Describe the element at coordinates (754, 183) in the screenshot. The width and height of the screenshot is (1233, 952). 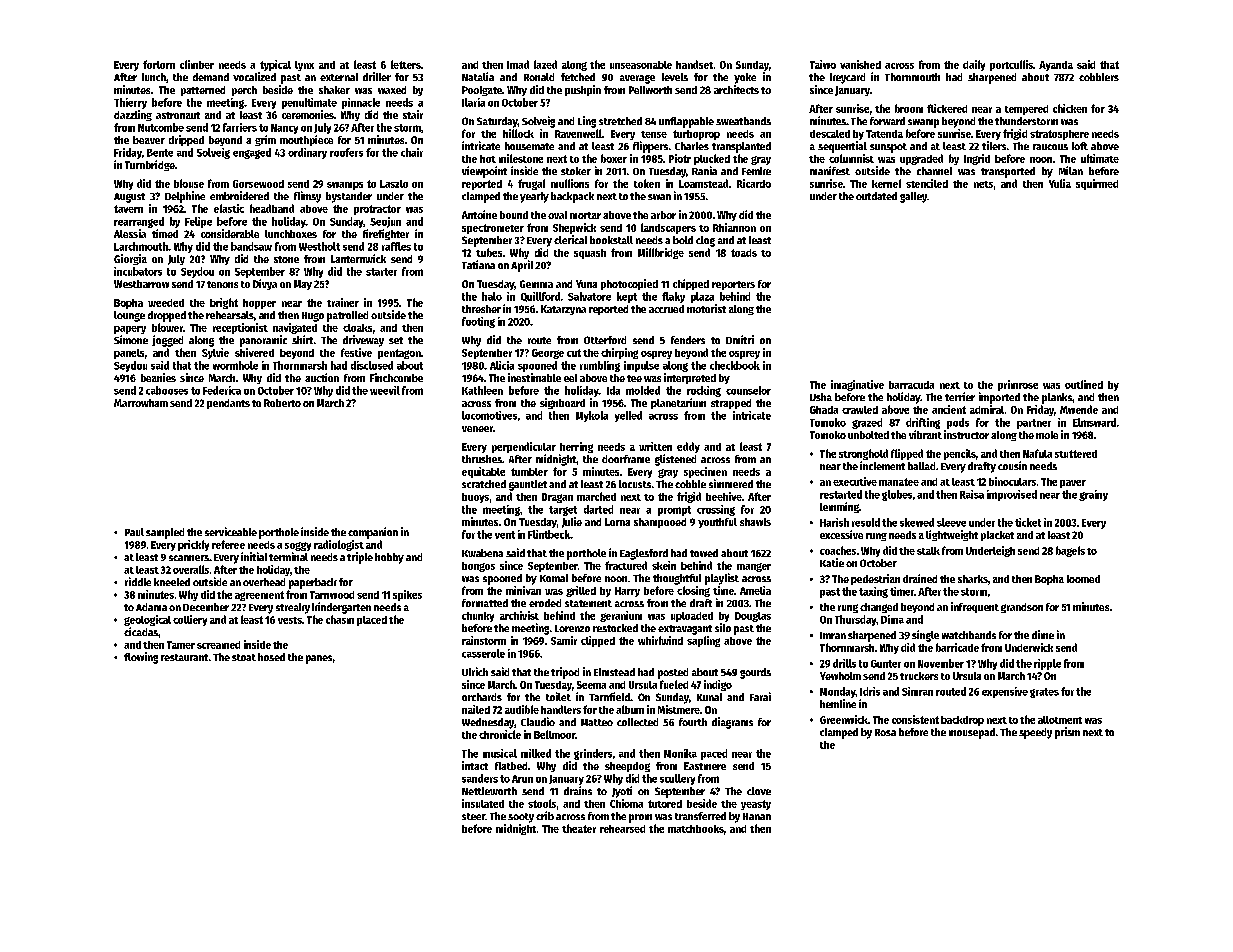
I see `Ricardo` at that location.
